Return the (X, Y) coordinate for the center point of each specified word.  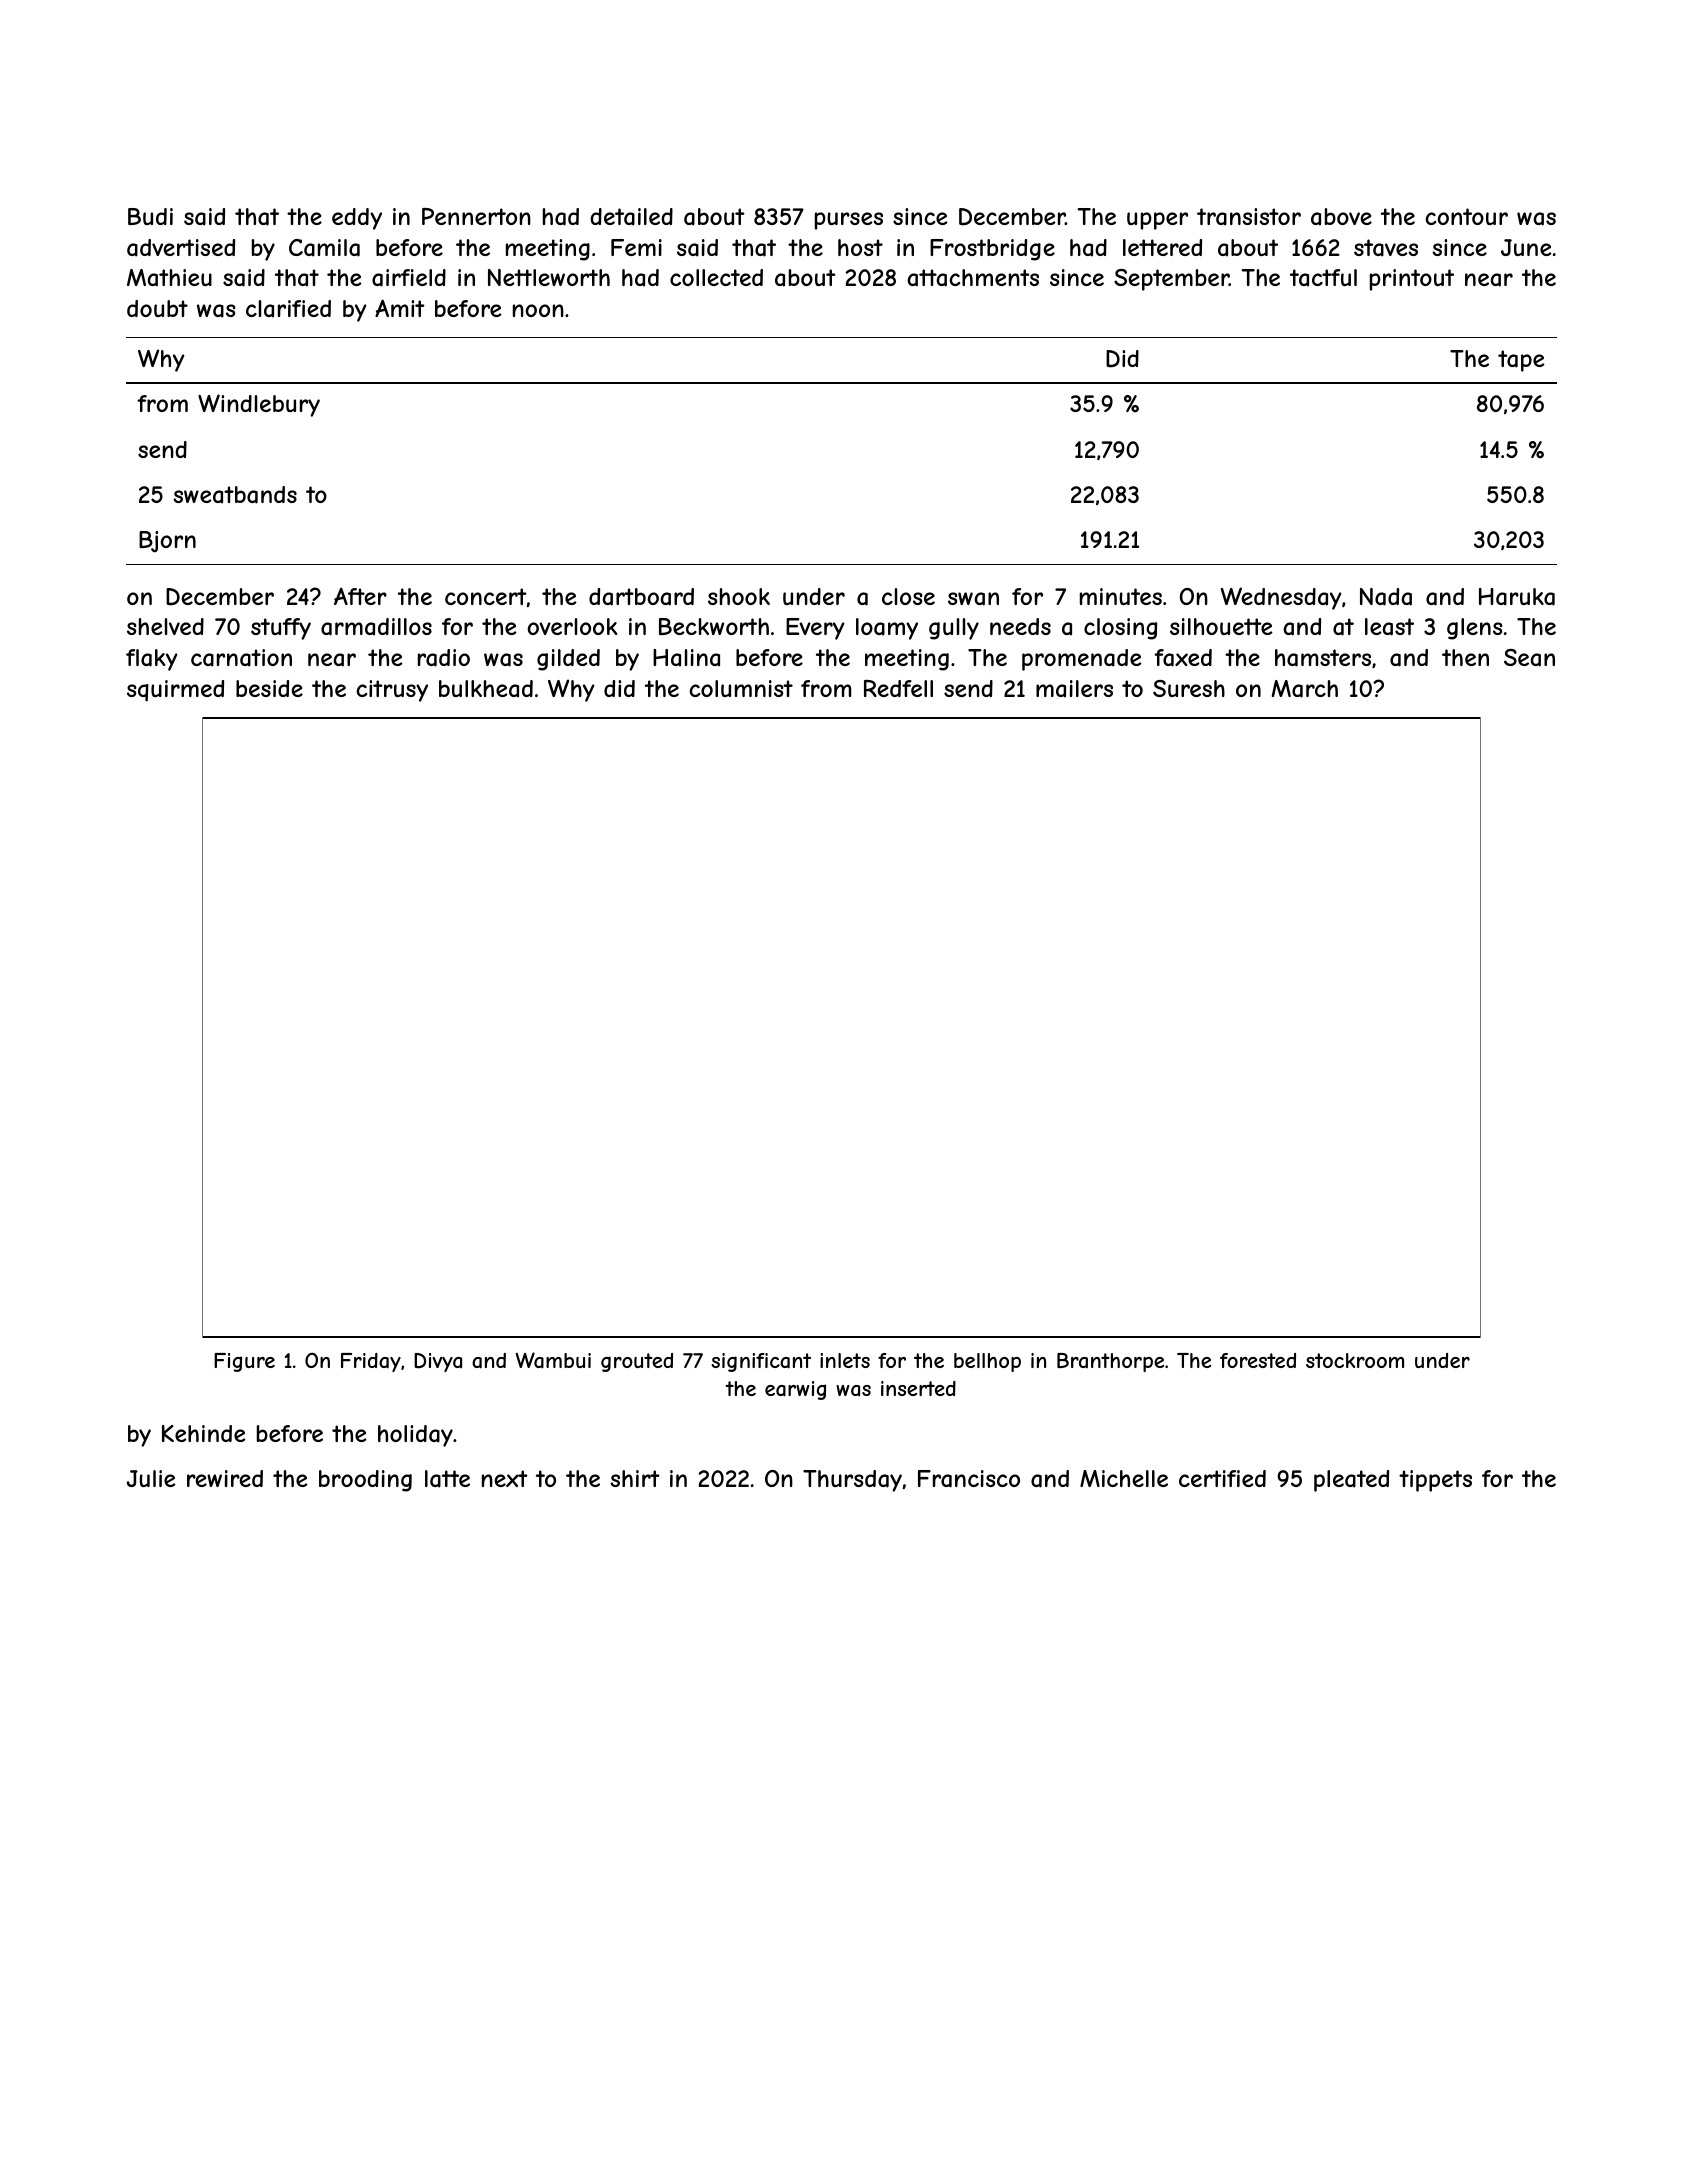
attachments (973, 278)
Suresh (1189, 688)
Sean (1529, 658)
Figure (244, 1362)
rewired (225, 1478)
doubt (157, 308)
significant (761, 1362)
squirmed (175, 691)
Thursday (852, 1481)
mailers (1074, 689)
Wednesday (1281, 598)
